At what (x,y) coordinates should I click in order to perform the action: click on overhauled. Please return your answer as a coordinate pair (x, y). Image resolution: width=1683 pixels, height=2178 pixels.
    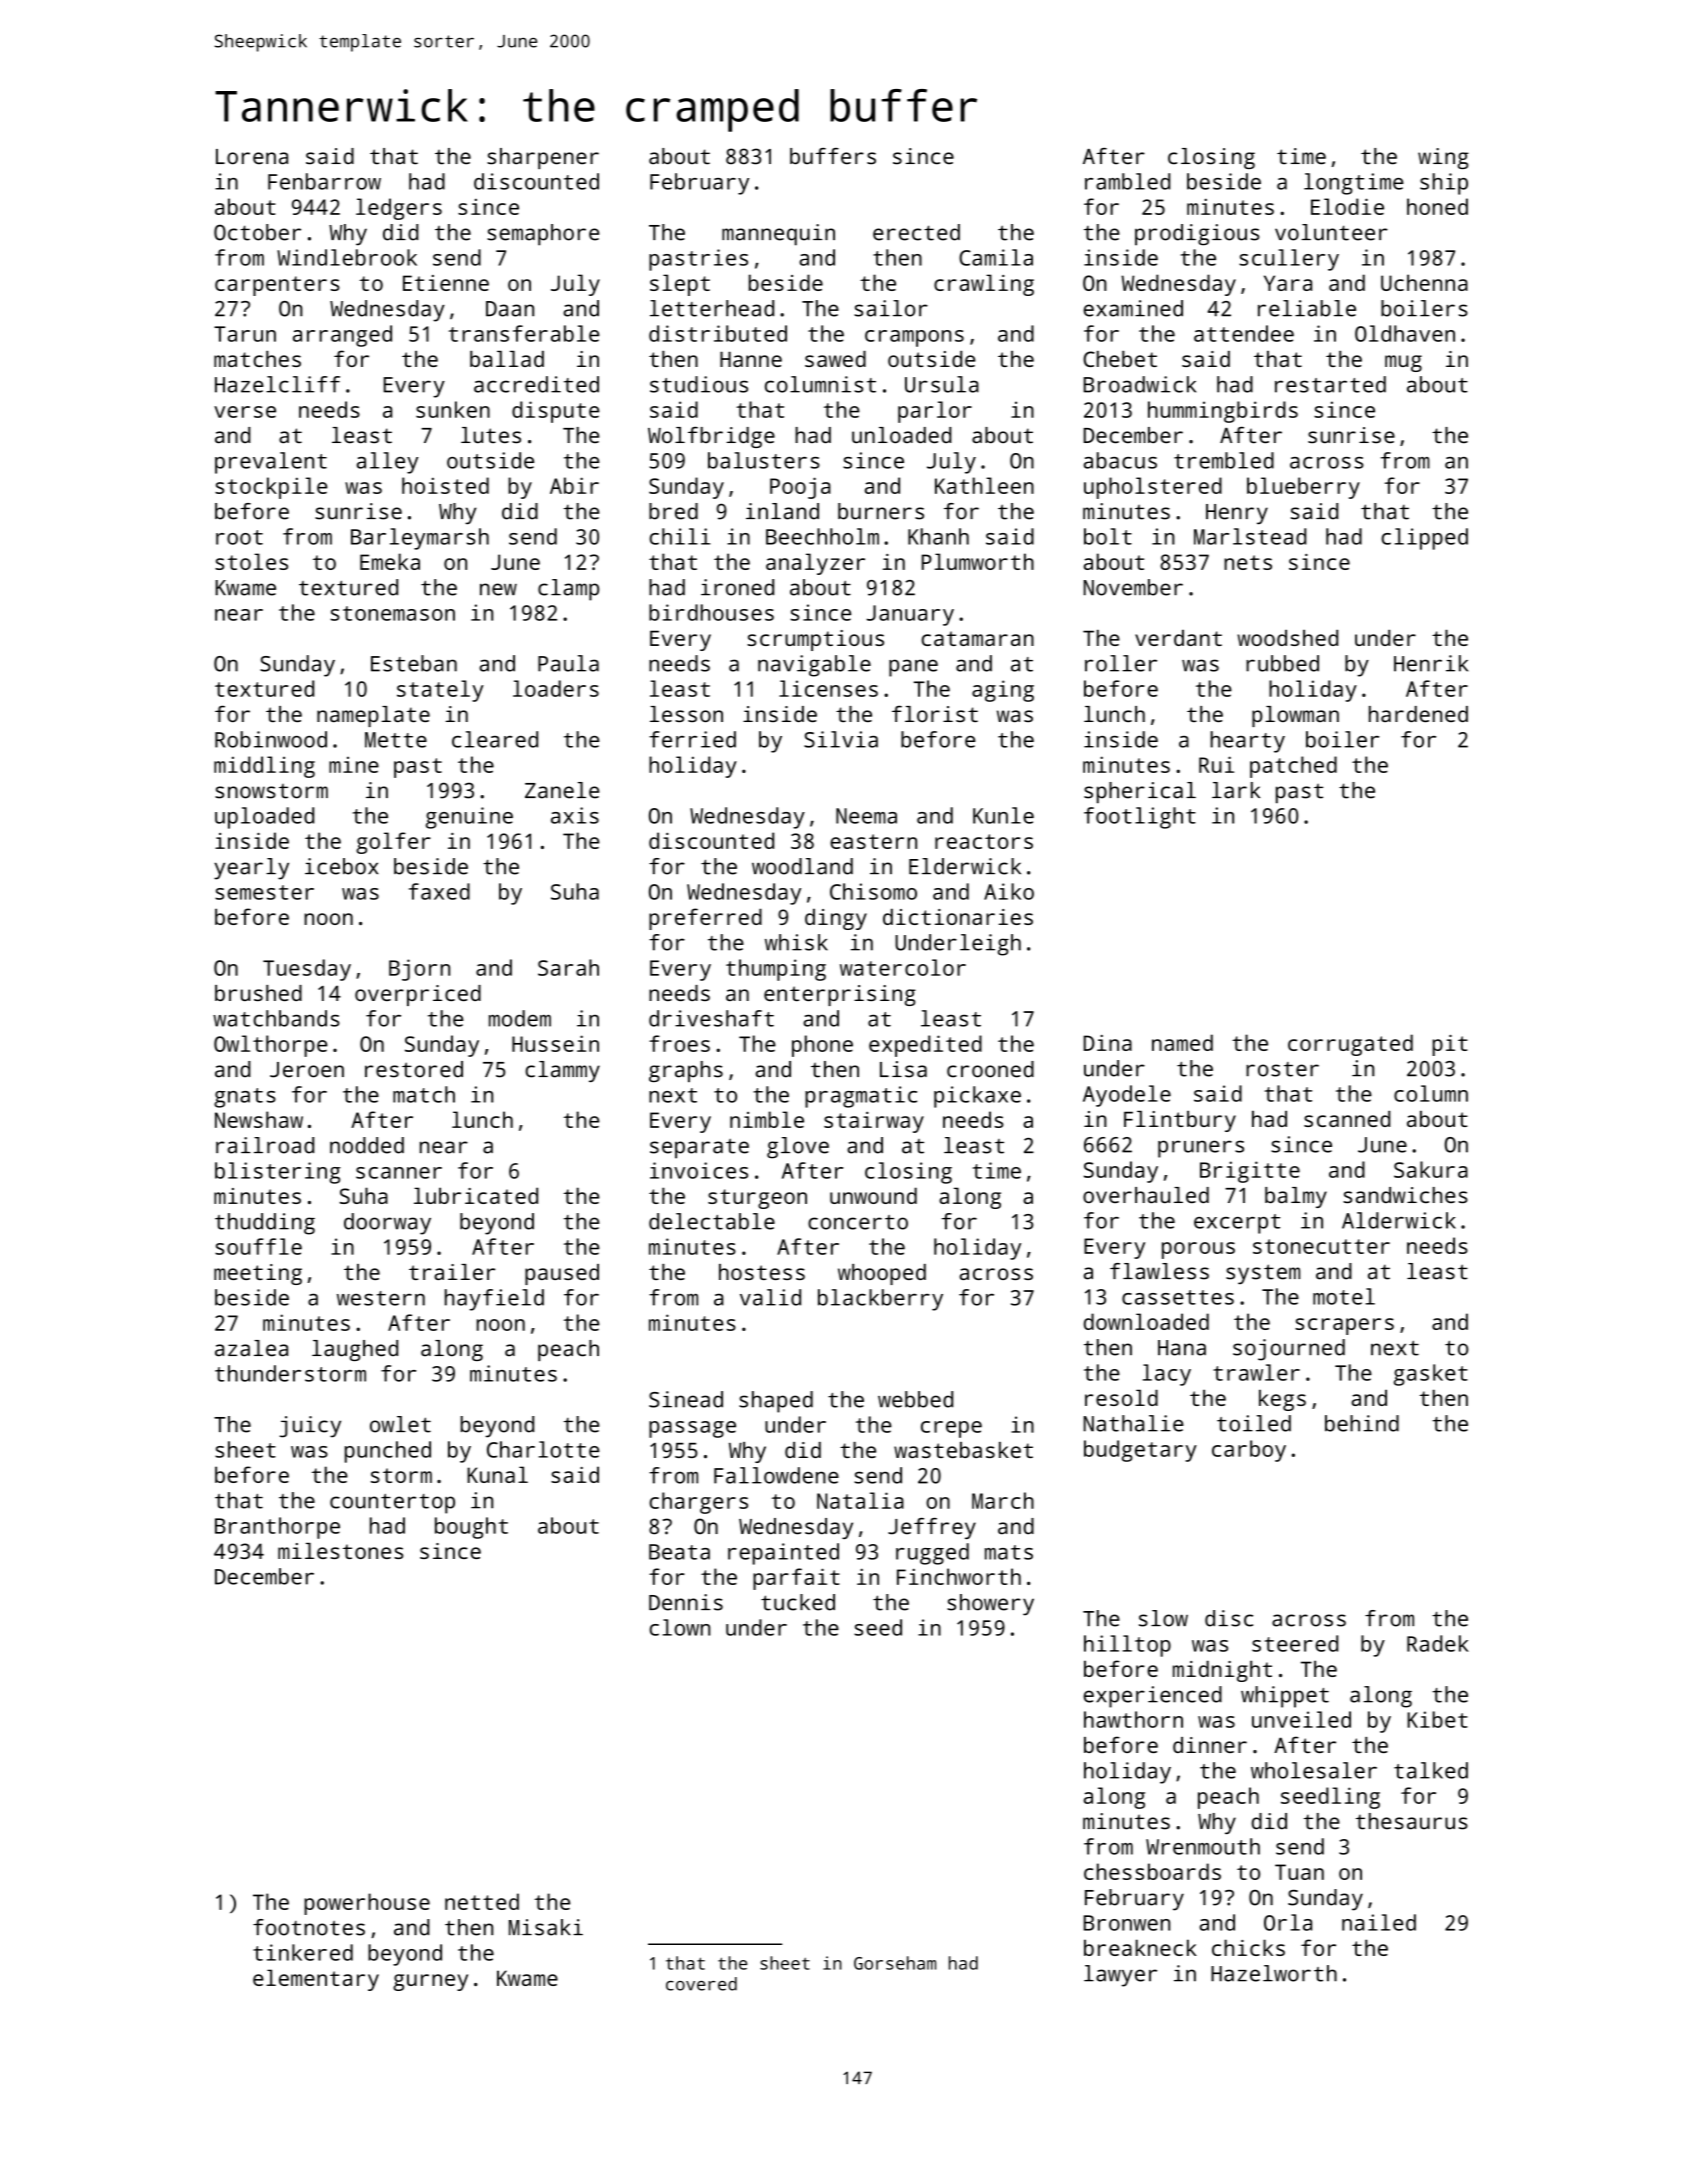
    Looking at the image, I should click on (1146, 1195).
